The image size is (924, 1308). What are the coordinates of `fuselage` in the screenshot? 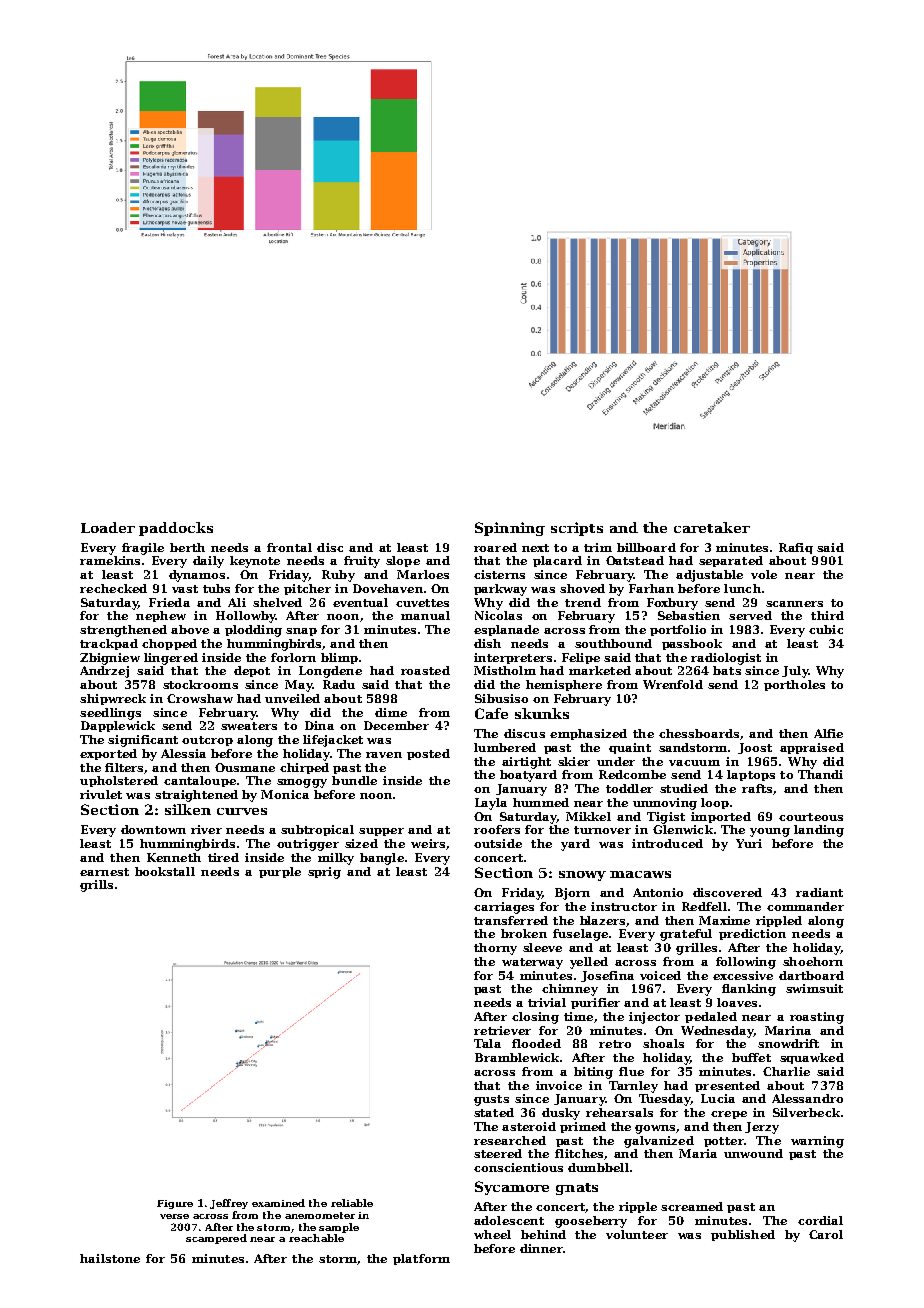 It's located at (580, 935).
